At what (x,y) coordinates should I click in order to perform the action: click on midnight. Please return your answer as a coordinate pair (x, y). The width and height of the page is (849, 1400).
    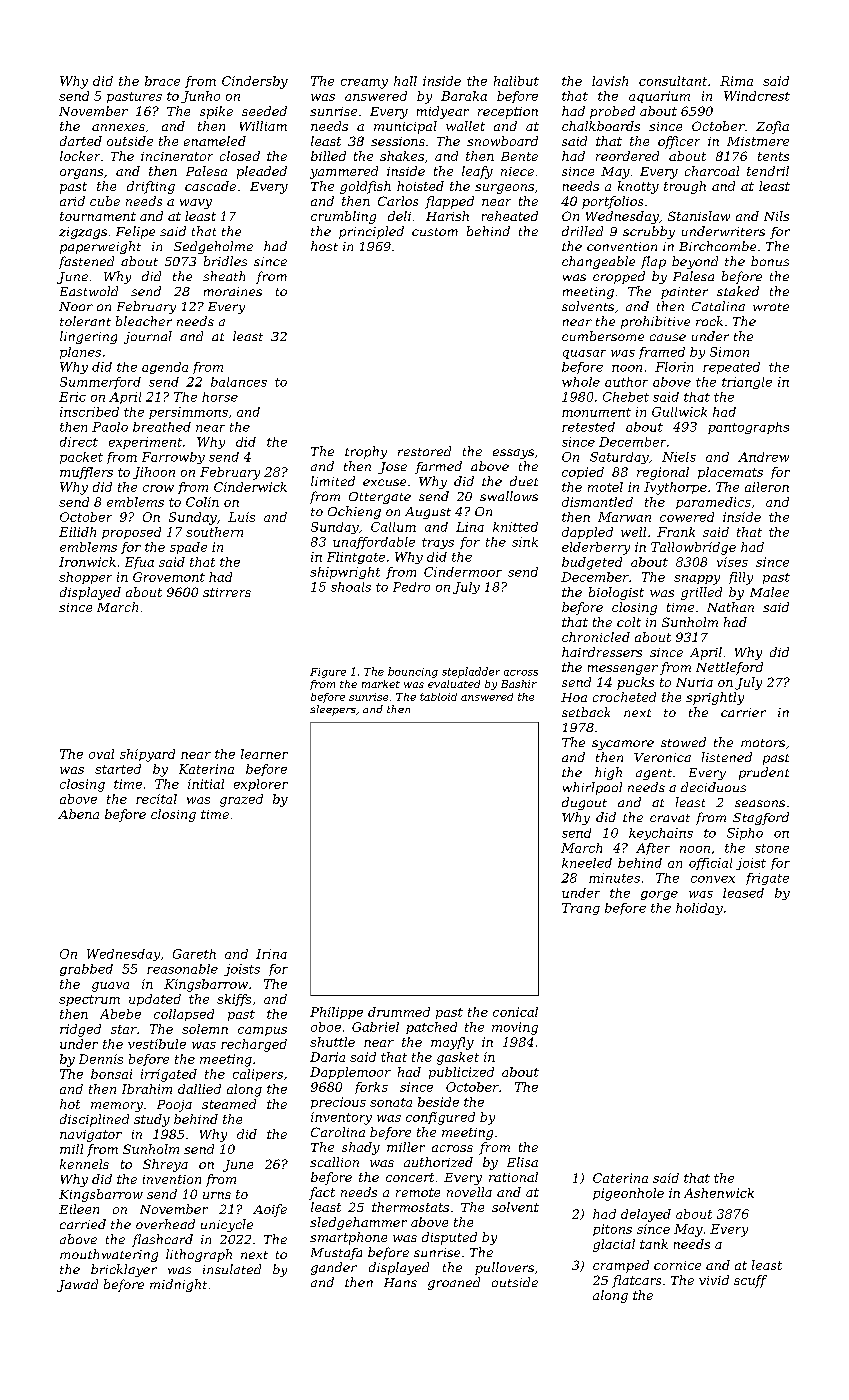
    Looking at the image, I should click on (178, 1285).
